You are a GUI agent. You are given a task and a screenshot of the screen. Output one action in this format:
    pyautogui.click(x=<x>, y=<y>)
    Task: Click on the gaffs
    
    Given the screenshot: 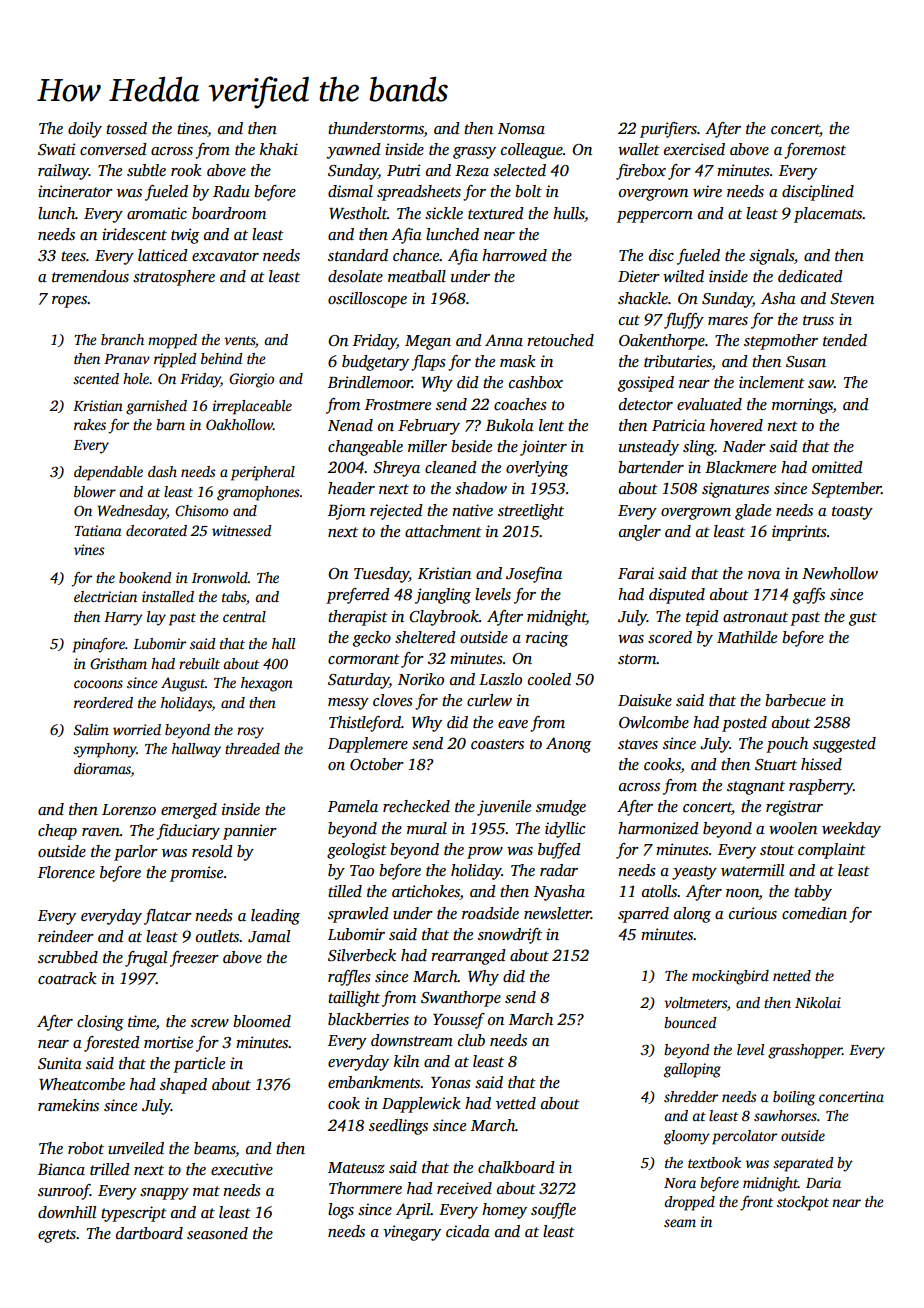 What is the action you would take?
    pyautogui.click(x=809, y=596)
